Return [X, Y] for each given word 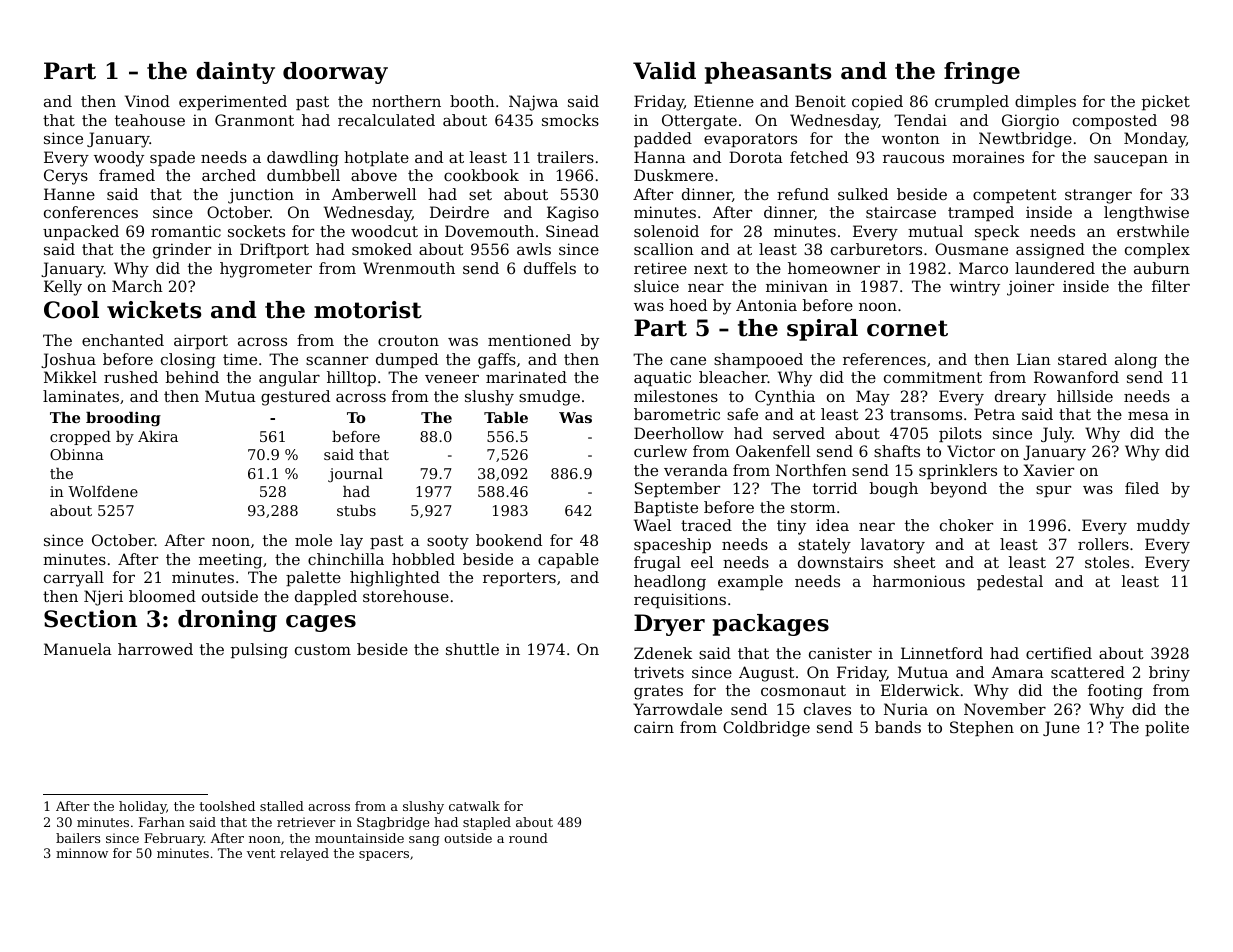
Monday [1155, 140]
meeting [230, 561]
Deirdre [459, 212]
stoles [1107, 562]
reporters [519, 579]
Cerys [66, 177]
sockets [256, 231]
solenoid [666, 231]
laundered [1055, 268]
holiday [143, 807]
